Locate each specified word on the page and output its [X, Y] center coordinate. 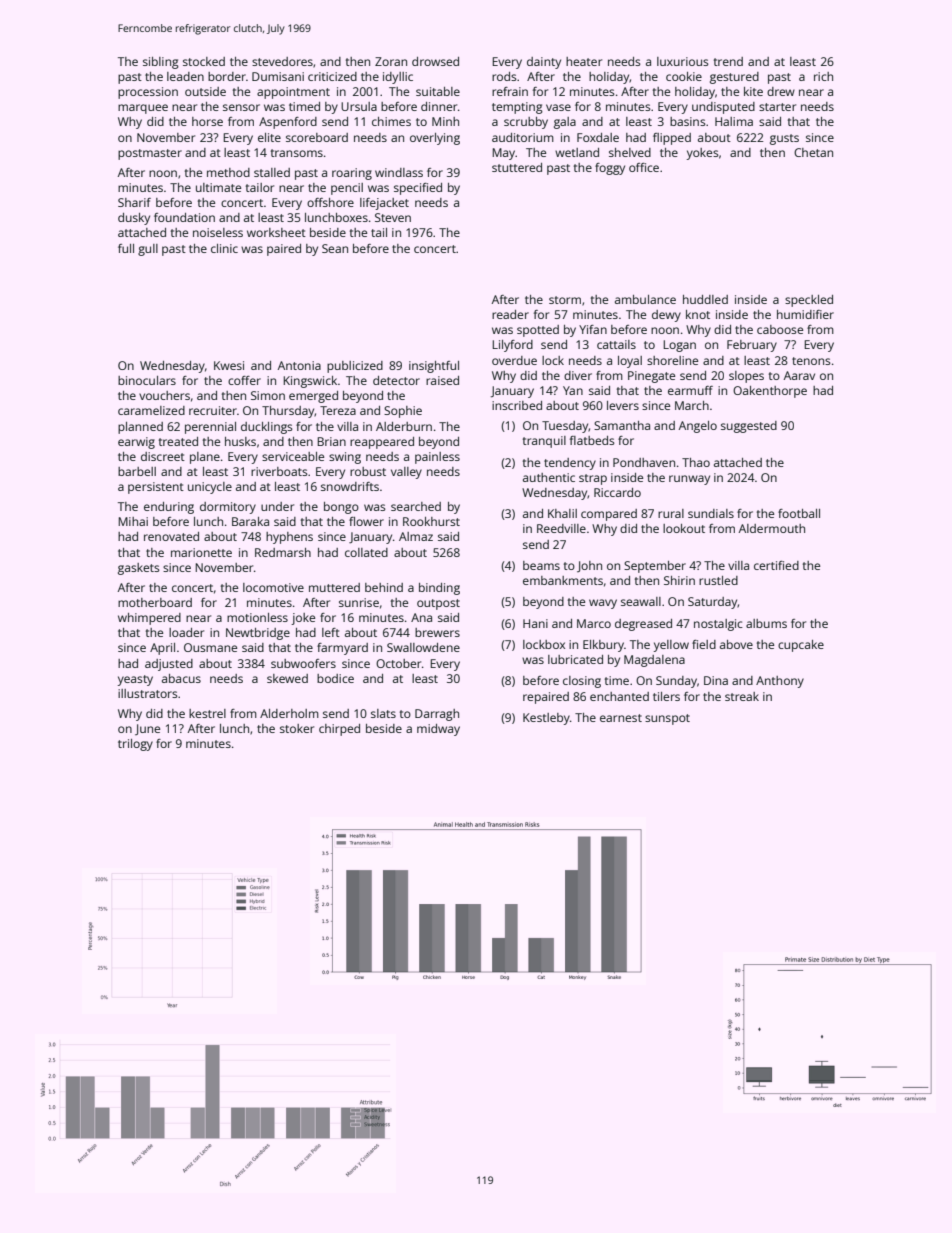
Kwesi [229, 365]
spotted [538, 331]
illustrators [148, 693]
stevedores [282, 61]
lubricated [575, 659]
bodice [335, 678]
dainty [544, 63]
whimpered [149, 619]
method [228, 172]
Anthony [780, 682]
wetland [577, 152]
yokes [703, 154]
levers [623, 405]
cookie [684, 76]
